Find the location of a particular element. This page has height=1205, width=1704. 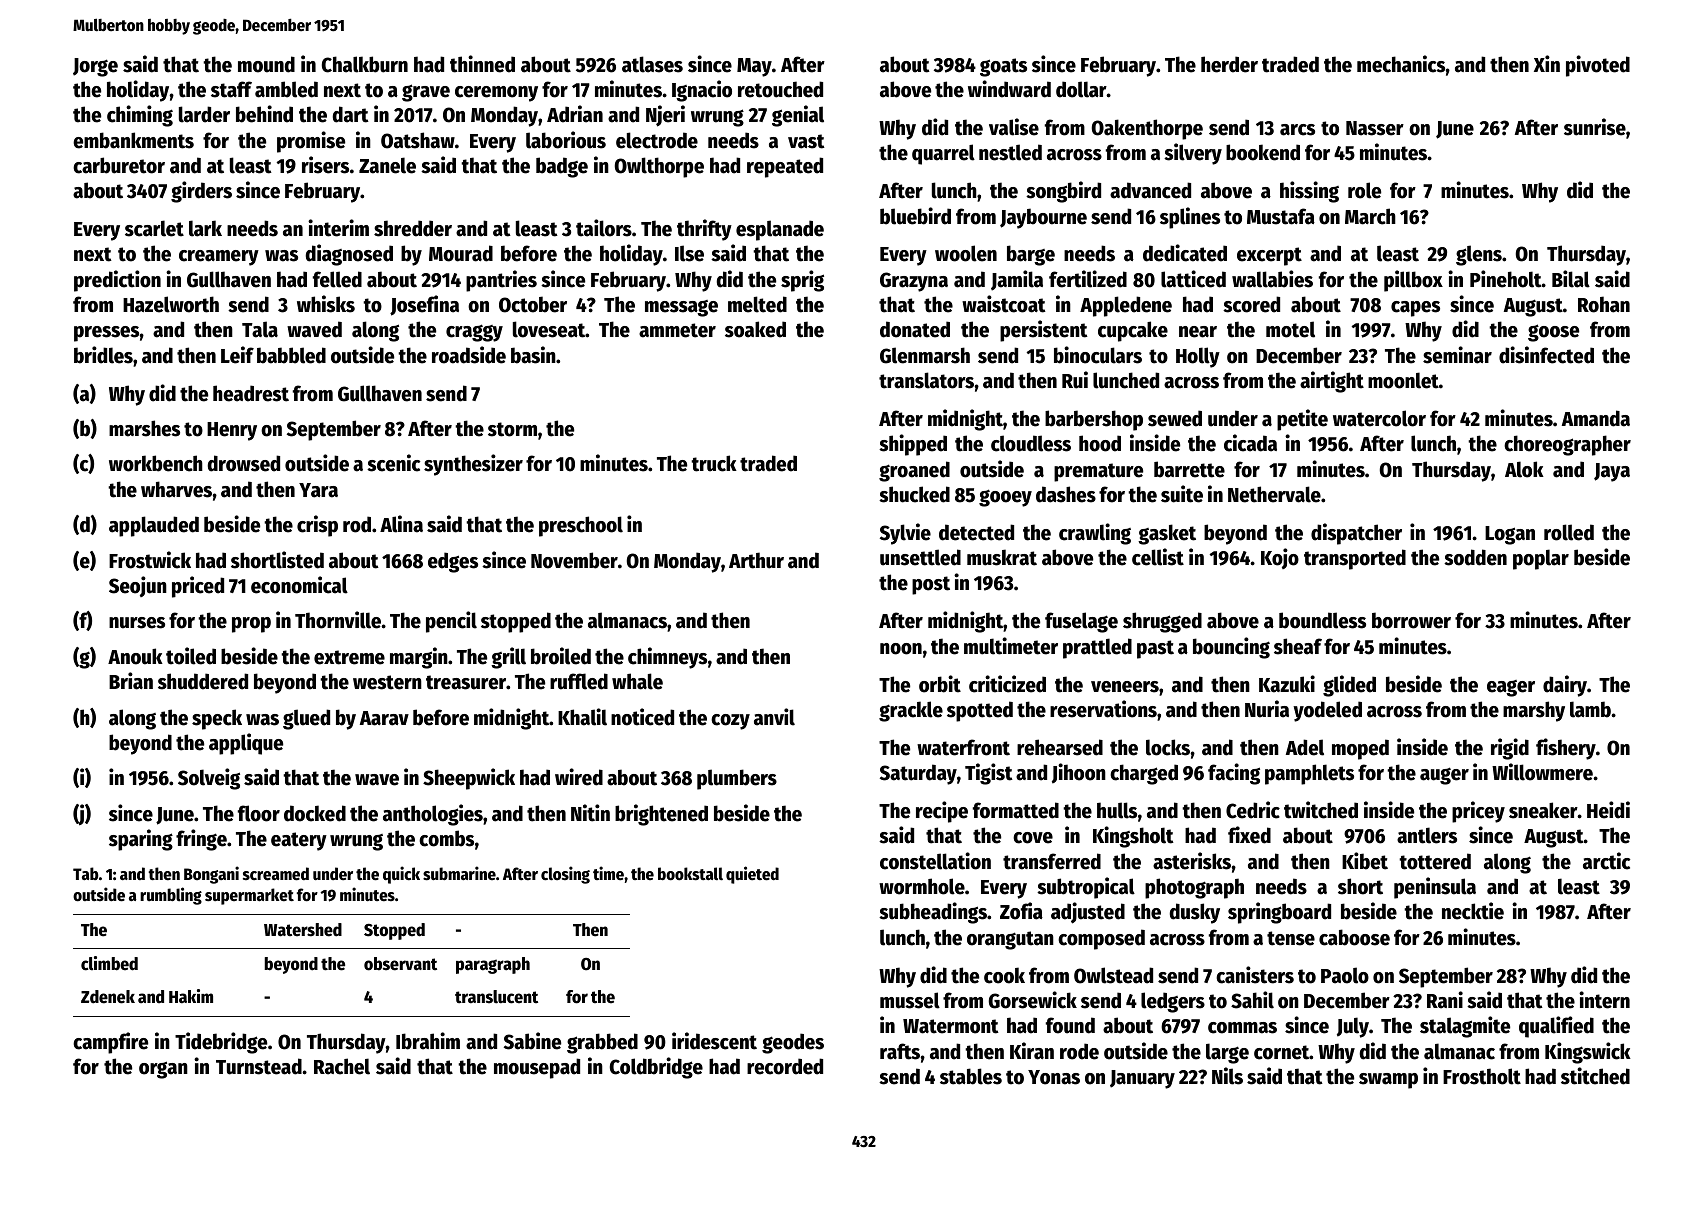

orbit is located at coordinates (940, 684).
